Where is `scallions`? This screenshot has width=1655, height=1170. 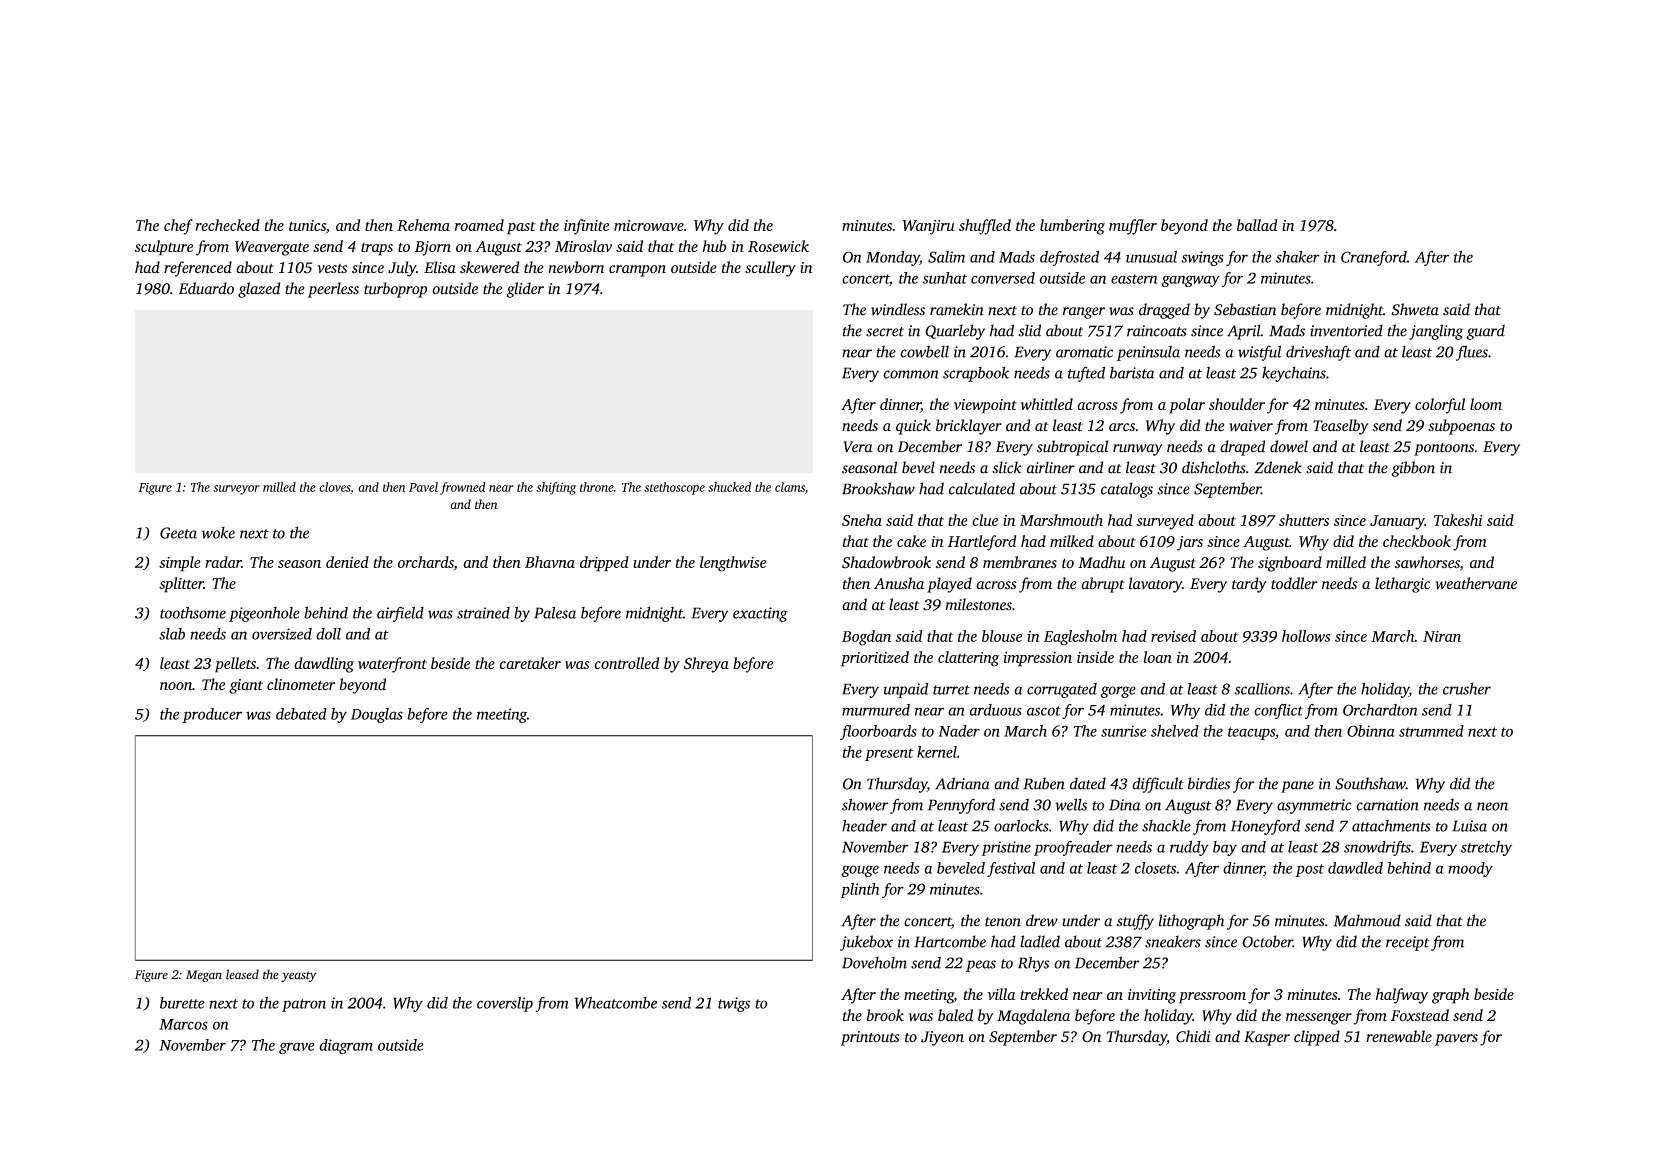
scallions is located at coordinates (1262, 689).
